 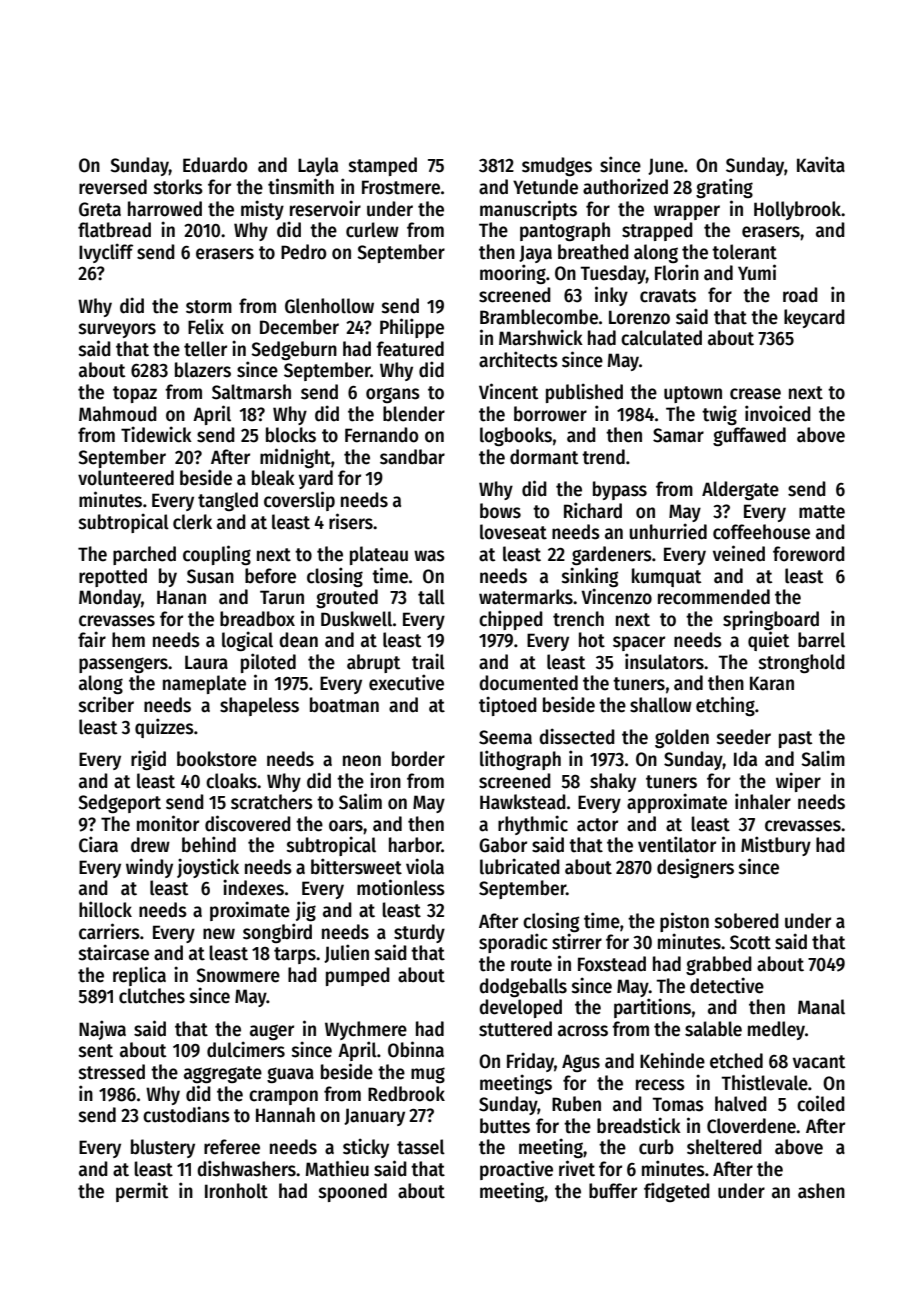 I want to click on Marshwick, so click(x=541, y=337).
